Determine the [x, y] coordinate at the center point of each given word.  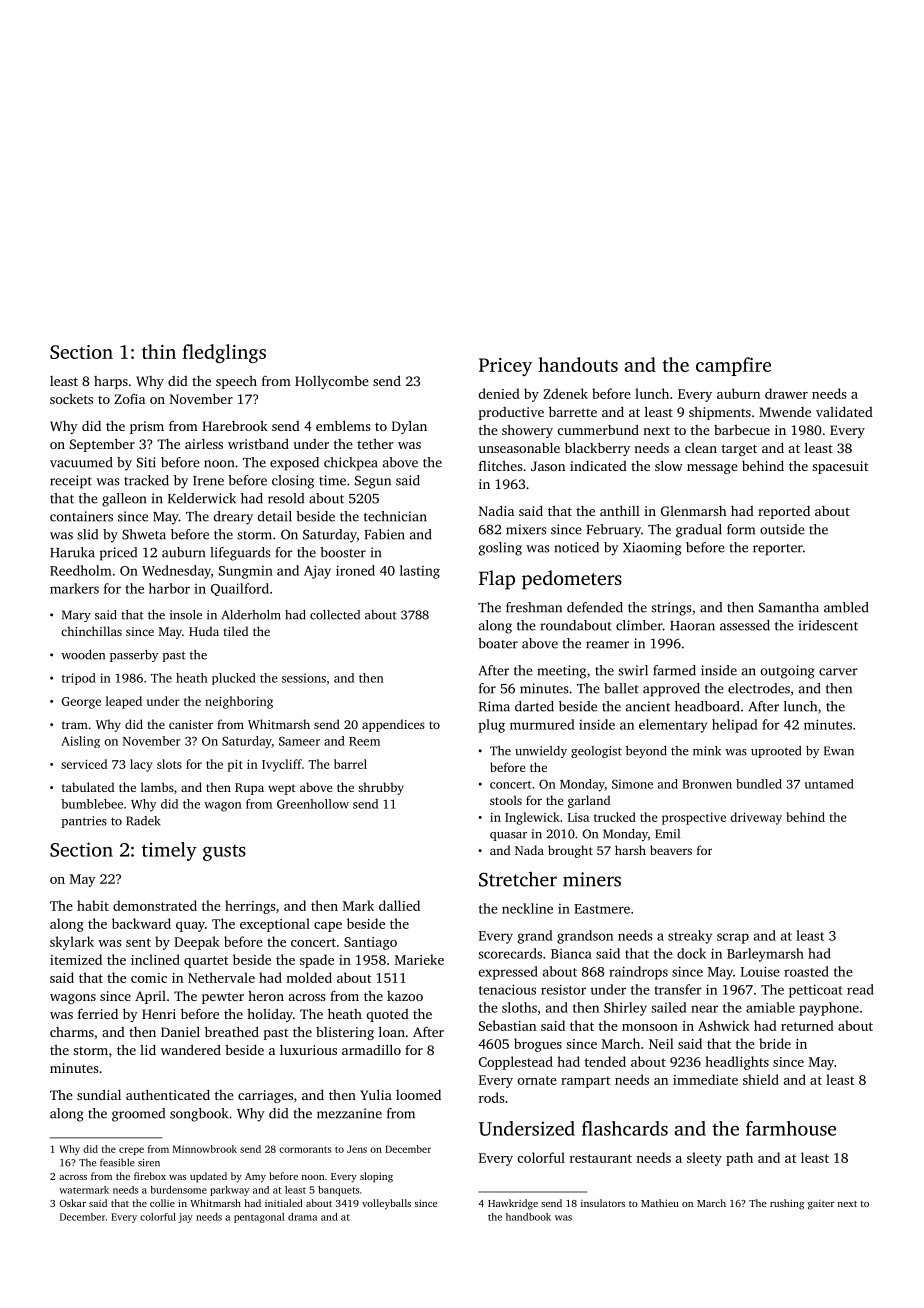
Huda [204, 631]
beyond [646, 752]
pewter [223, 998]
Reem [364, 741]
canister [191, 724]
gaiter [821, 1205]
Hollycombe [332, 382]
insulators [603, 1203]
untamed [829, 784]
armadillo [371, 1049]
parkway [229, 1191]
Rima [494, 706]
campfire [733, 366]
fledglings [224, 353]
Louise [760, 971]
